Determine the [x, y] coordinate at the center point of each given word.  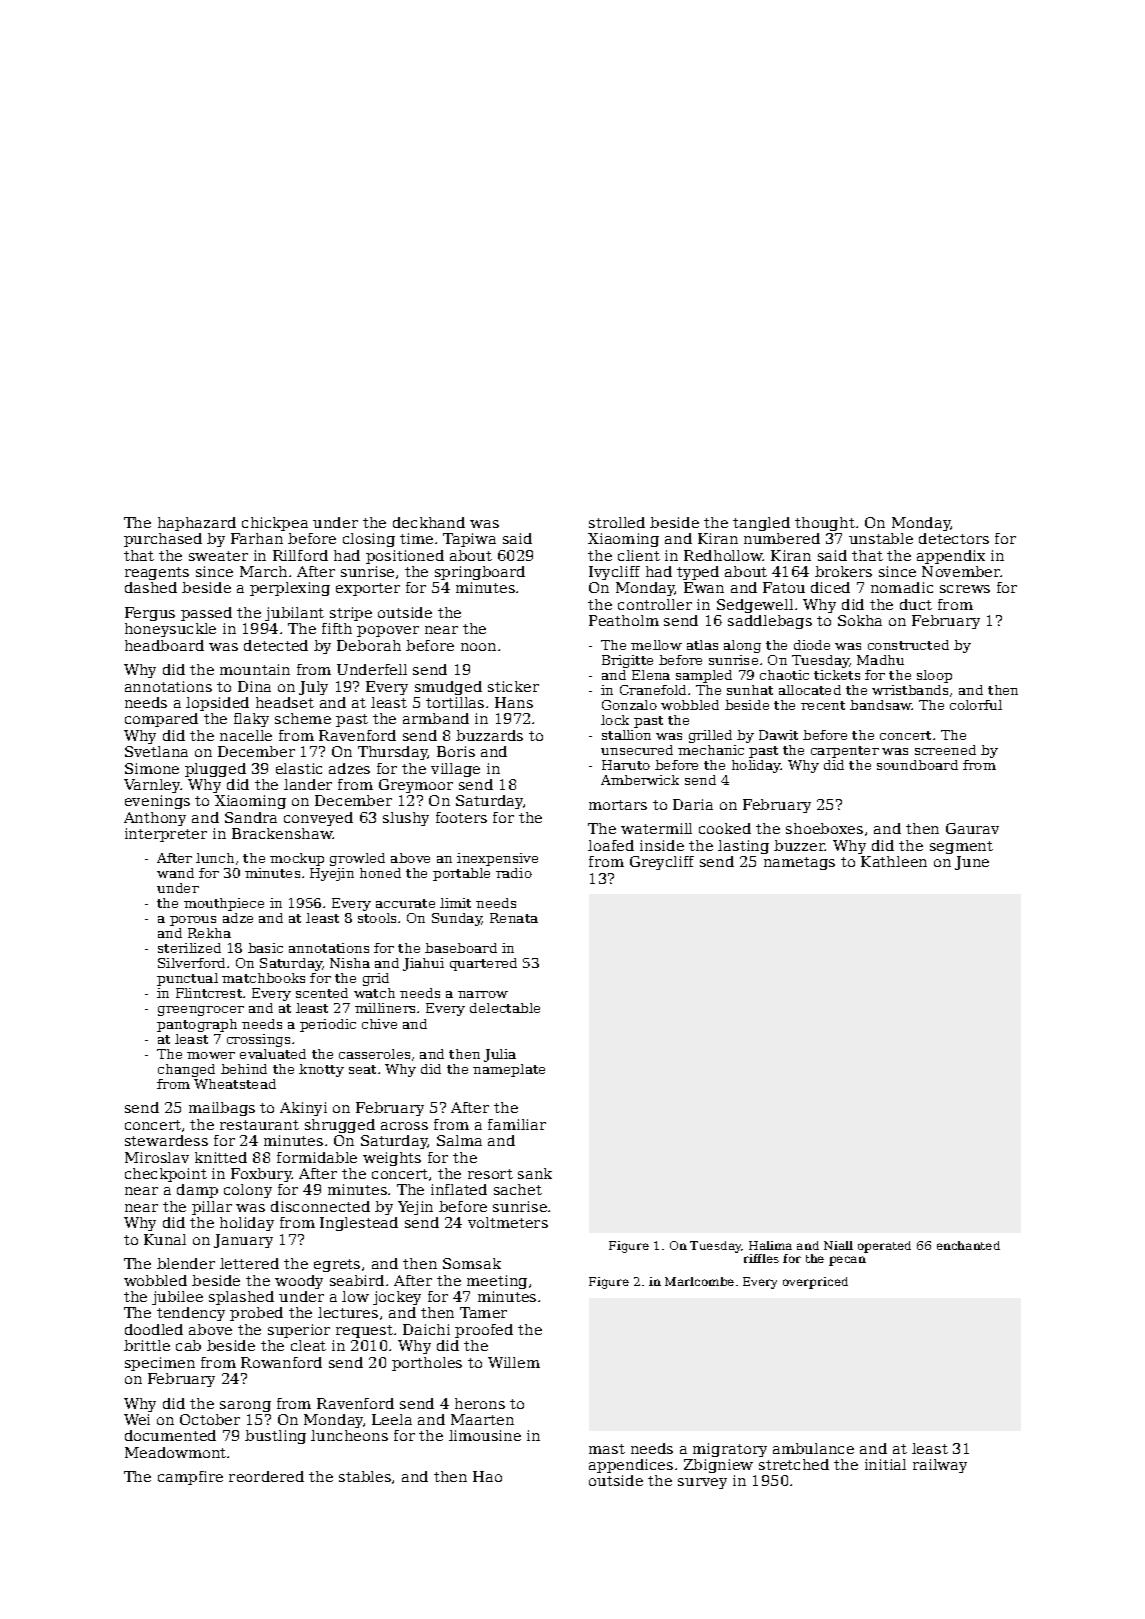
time [416, 538]
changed [186, 1070]
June [972, 863]
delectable [505, 1008]
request [364, 1331]
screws [965, 589]
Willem [514, 1362]
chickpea [275, 524]
